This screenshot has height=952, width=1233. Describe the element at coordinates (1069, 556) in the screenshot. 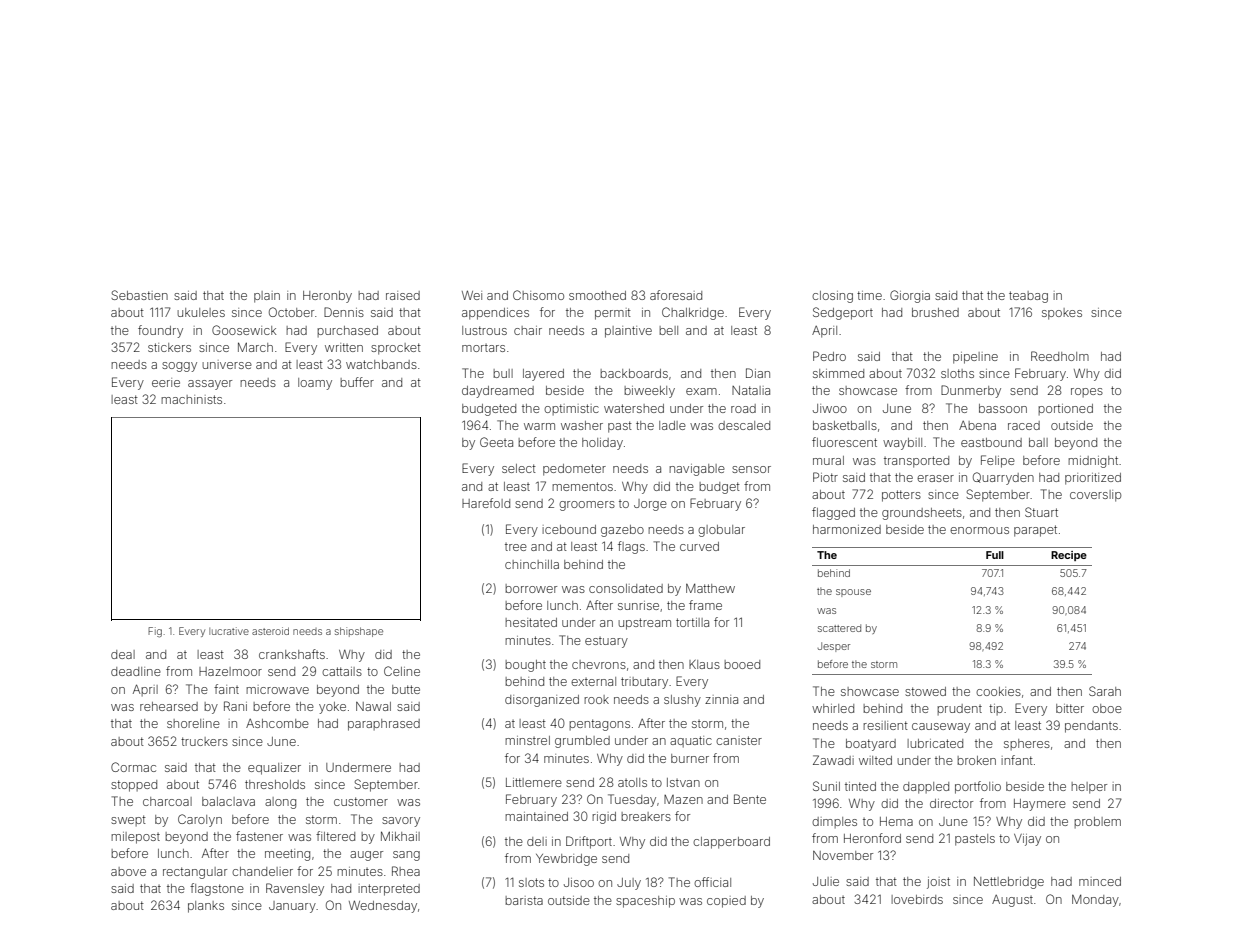

I see `Recipe` at that location.
